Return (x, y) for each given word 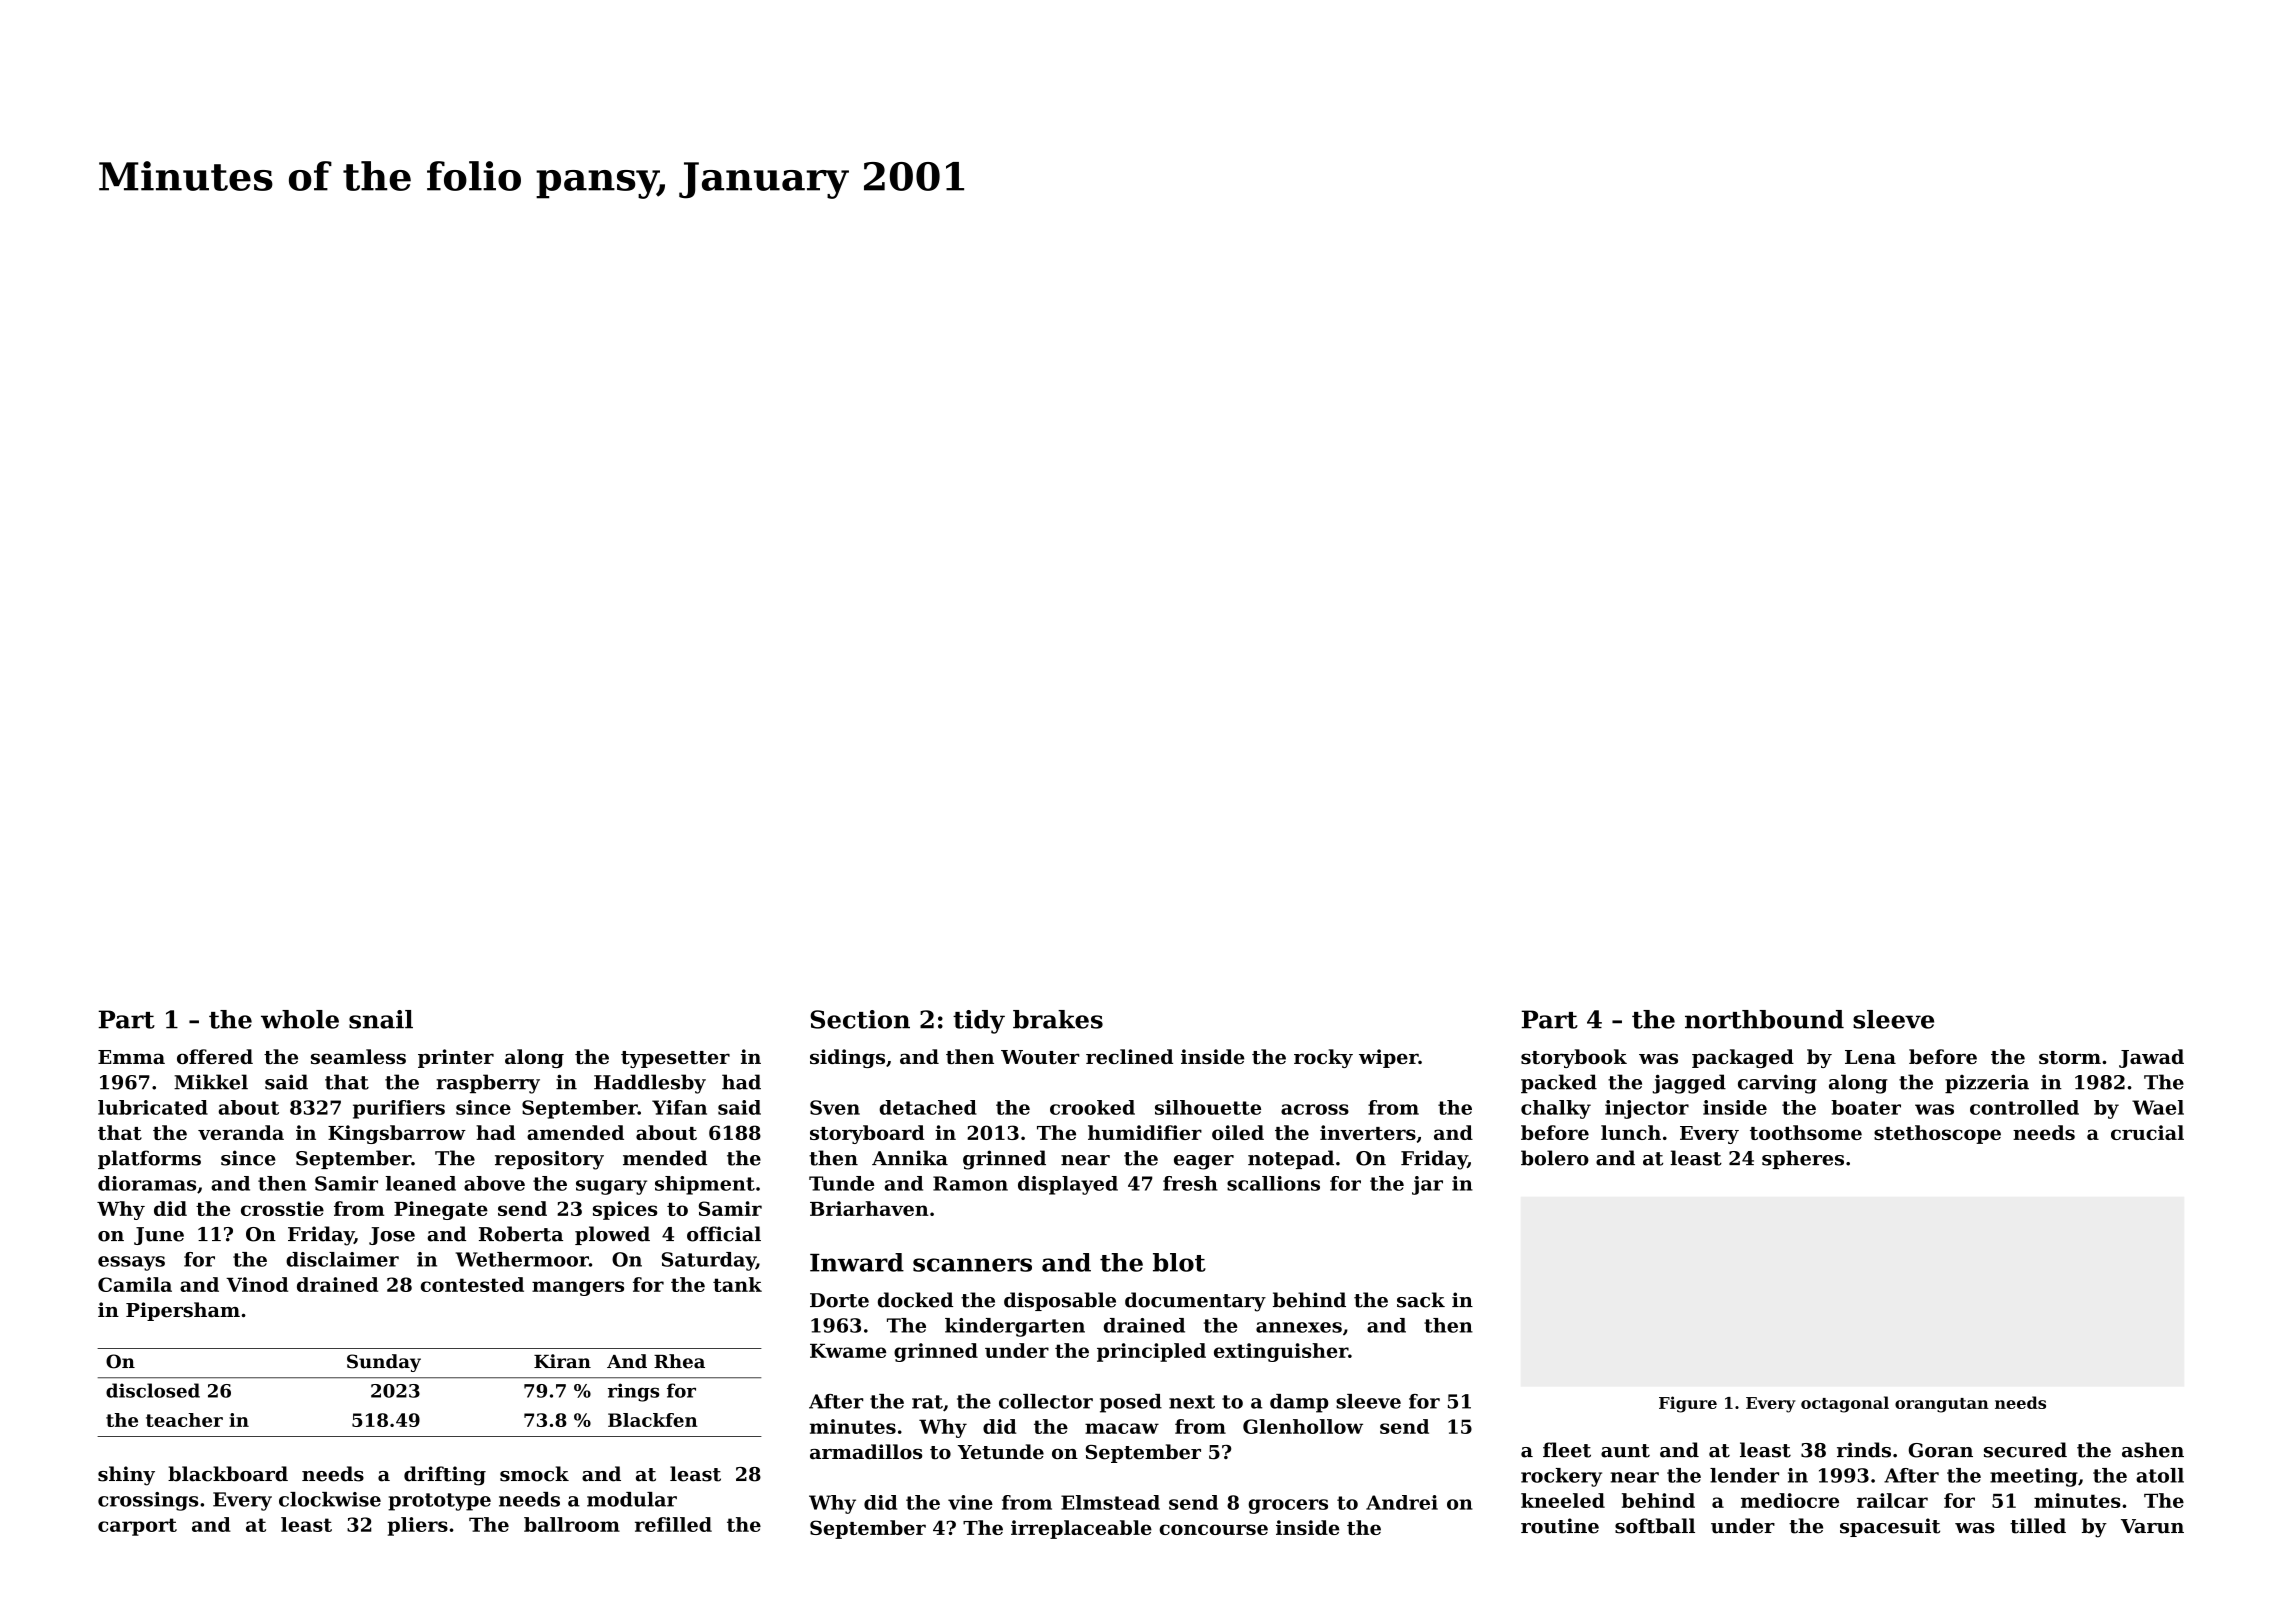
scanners (972, 1265)
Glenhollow (1303, 1426)
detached (928, 1107)
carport (137, 1527)
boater (1866, 1107)
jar (1427, 1185)
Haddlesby (650, 1084)
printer (456, 1058)
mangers (578, 1288)
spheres (1803, 1159)
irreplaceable (1081, 1529)
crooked (1092, 1107)
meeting (2034, 1477)
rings (633, 1392)
